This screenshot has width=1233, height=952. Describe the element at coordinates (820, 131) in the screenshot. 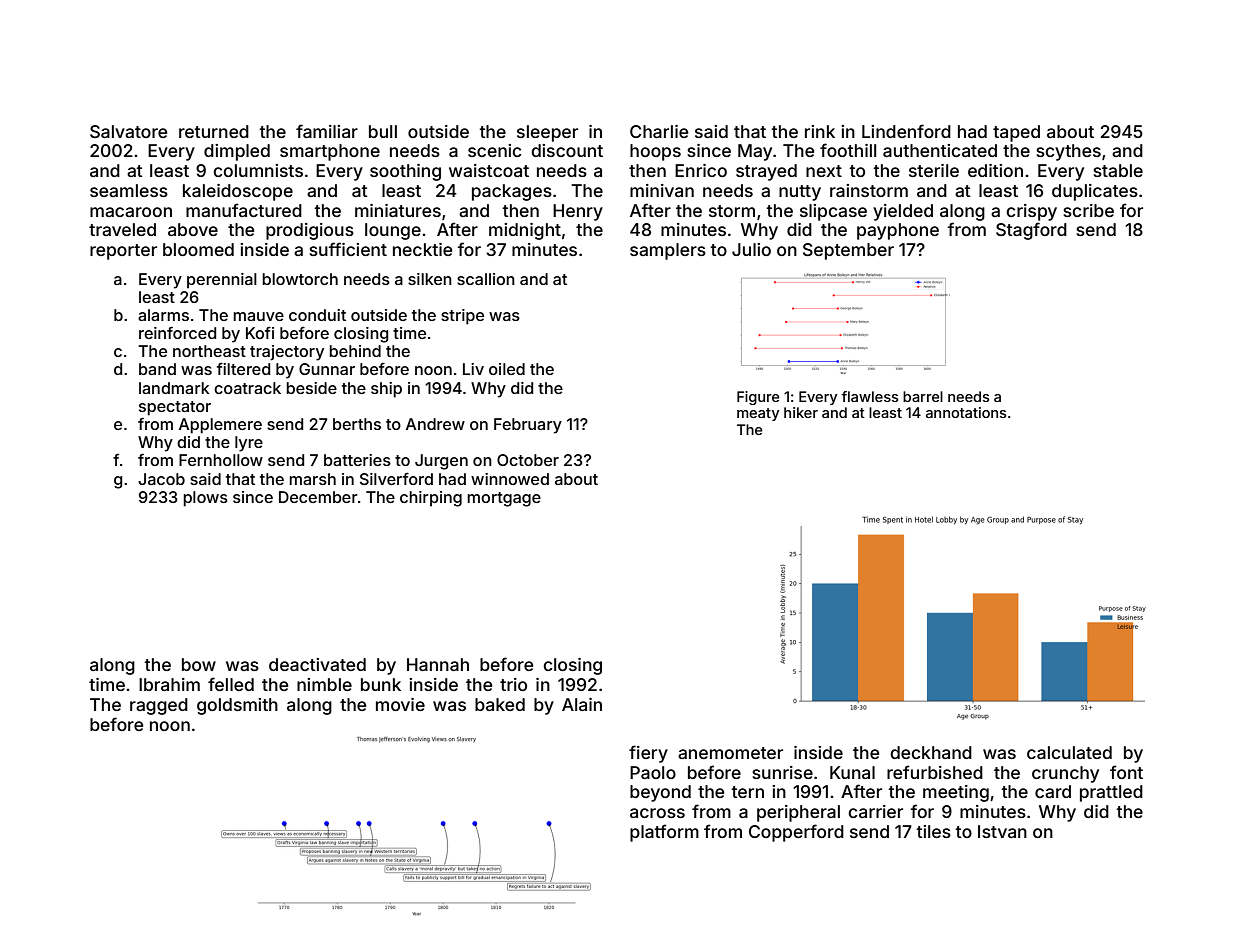

I see `rink` at that location.
